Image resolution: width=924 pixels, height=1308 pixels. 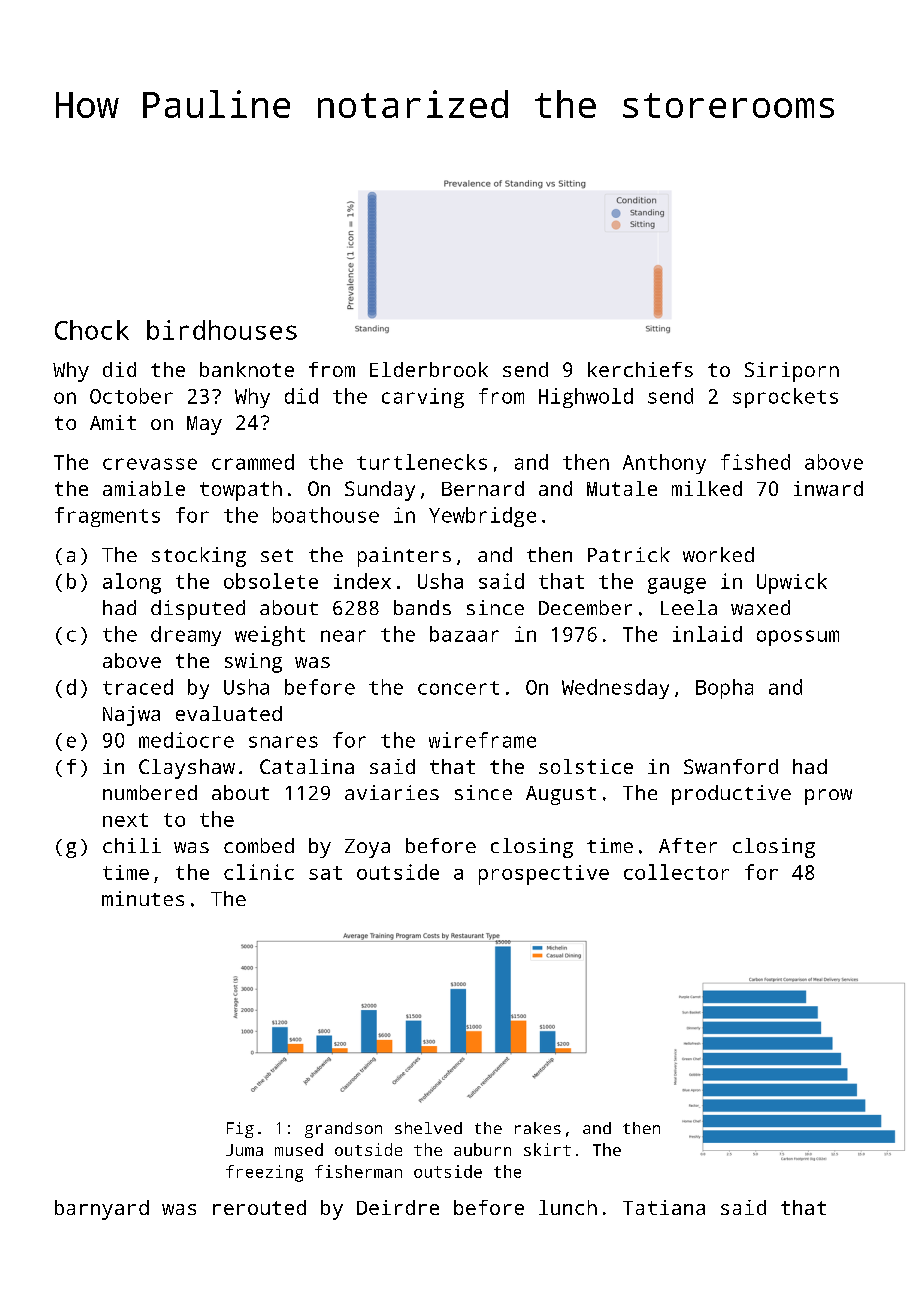 What do you see at coordinates (92, 330) in the screenshot?
I see `Chock` at bounding box center [92, 330].
